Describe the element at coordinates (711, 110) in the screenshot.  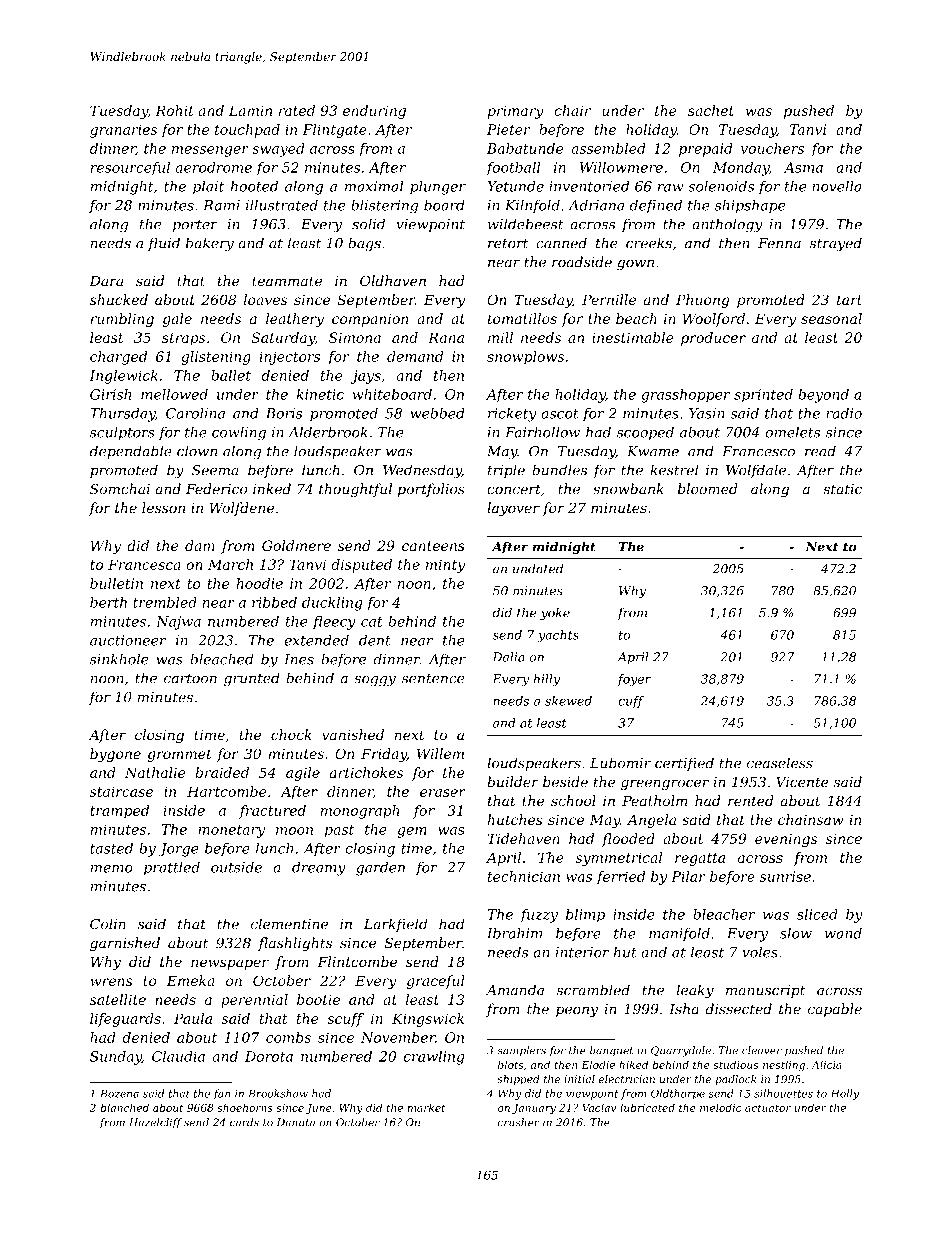
I see `sachet` at that location.
